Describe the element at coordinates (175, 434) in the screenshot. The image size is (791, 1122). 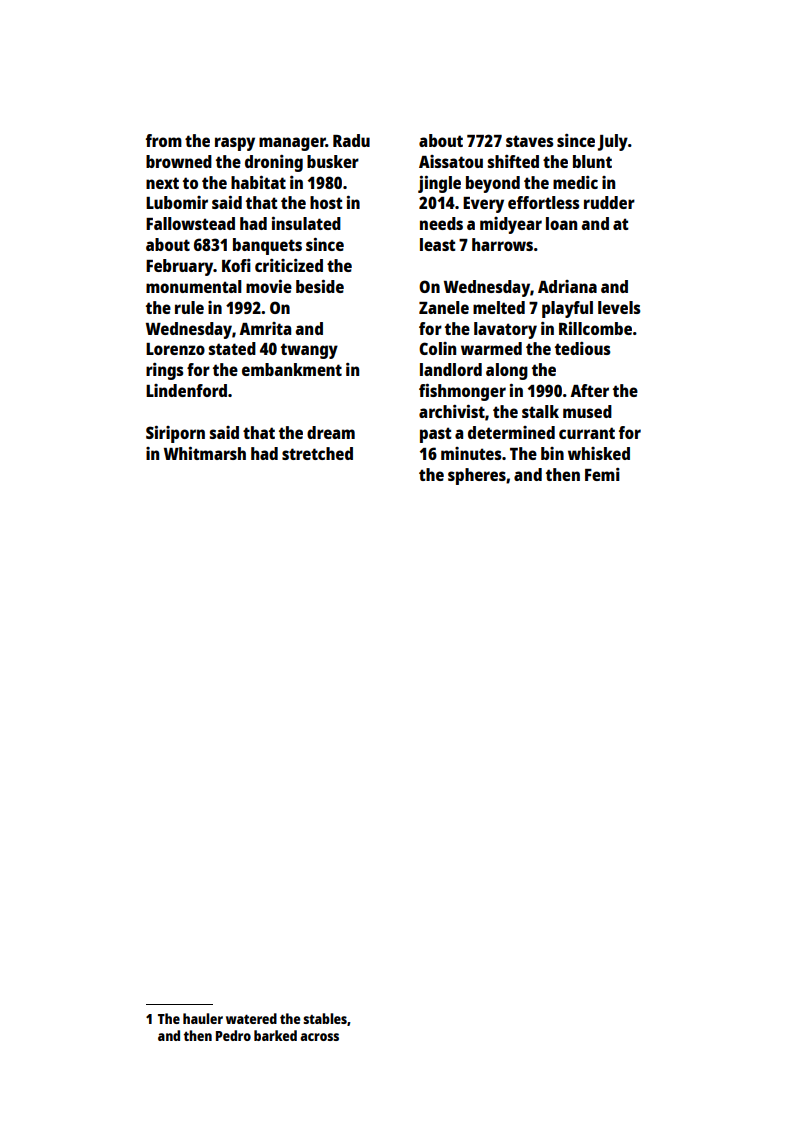
I see `Siriporn` at that location.
